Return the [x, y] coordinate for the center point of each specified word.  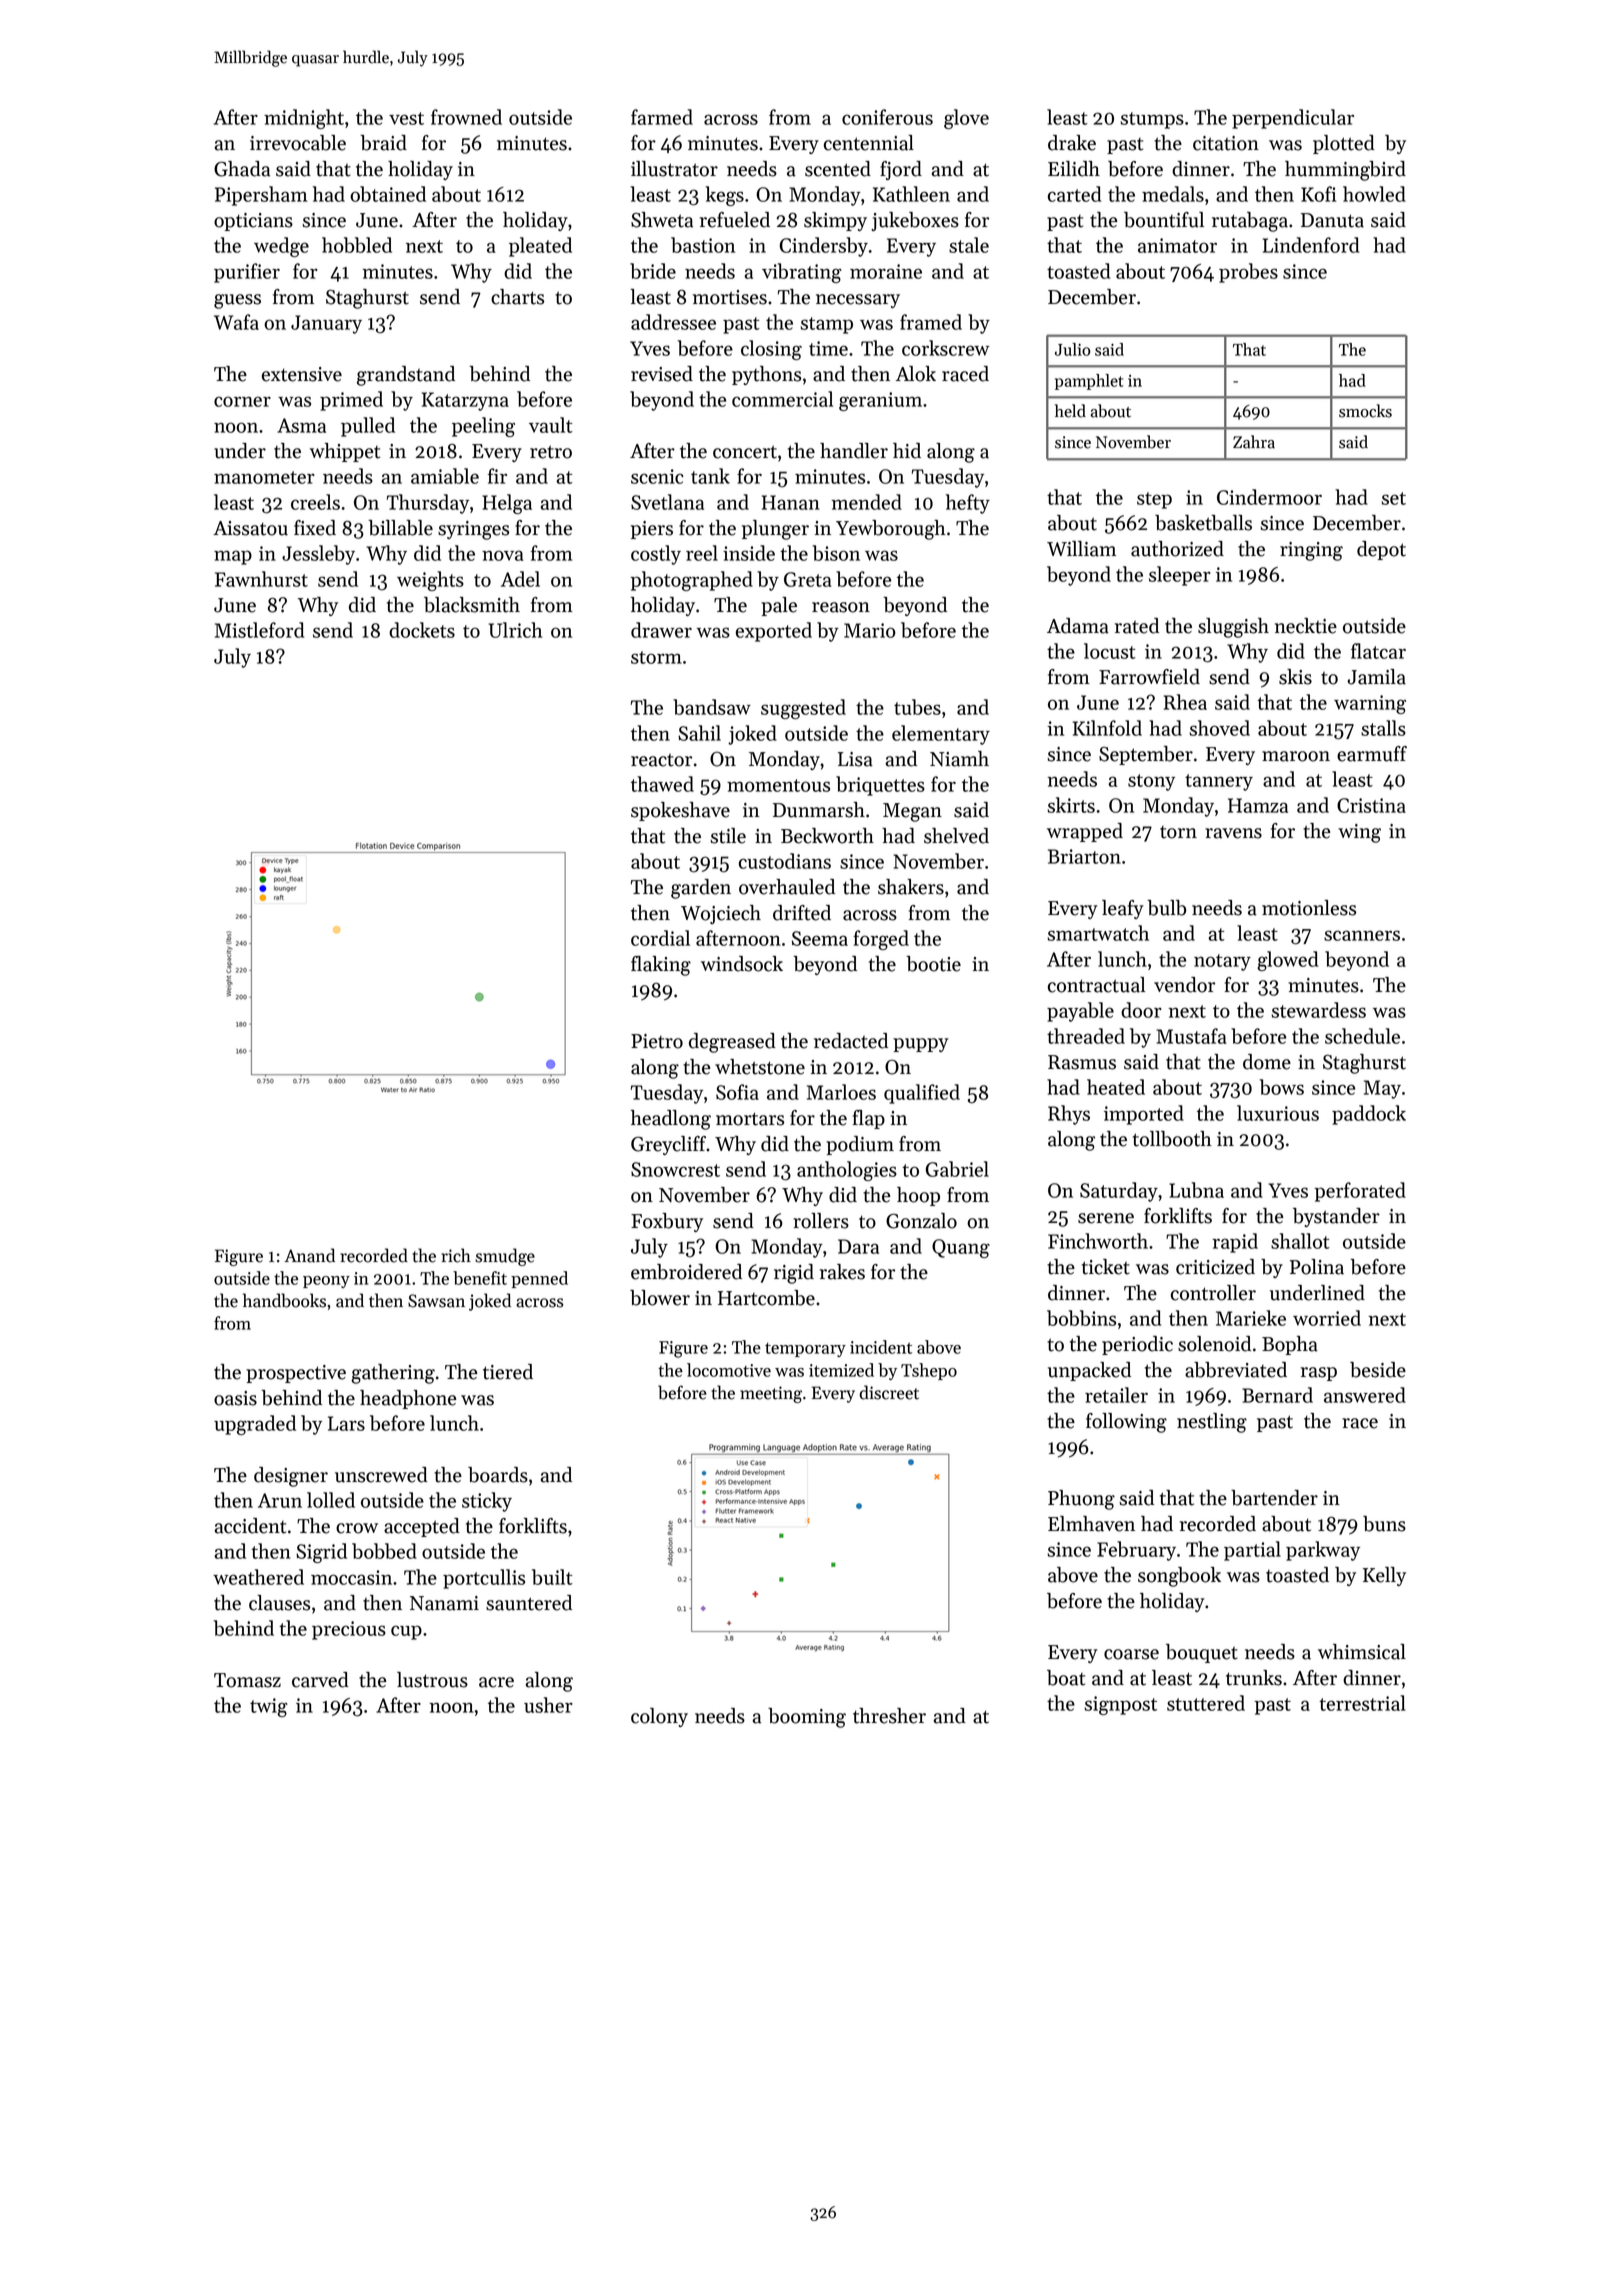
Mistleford [259, 630]
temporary [805, 1349]
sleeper [1180, 576]
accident [250, 1526]
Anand [309, 1255]
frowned [466, 117]
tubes [917, 707]
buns [1384, 1524]
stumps [1152, 120]
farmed [662, 117]
